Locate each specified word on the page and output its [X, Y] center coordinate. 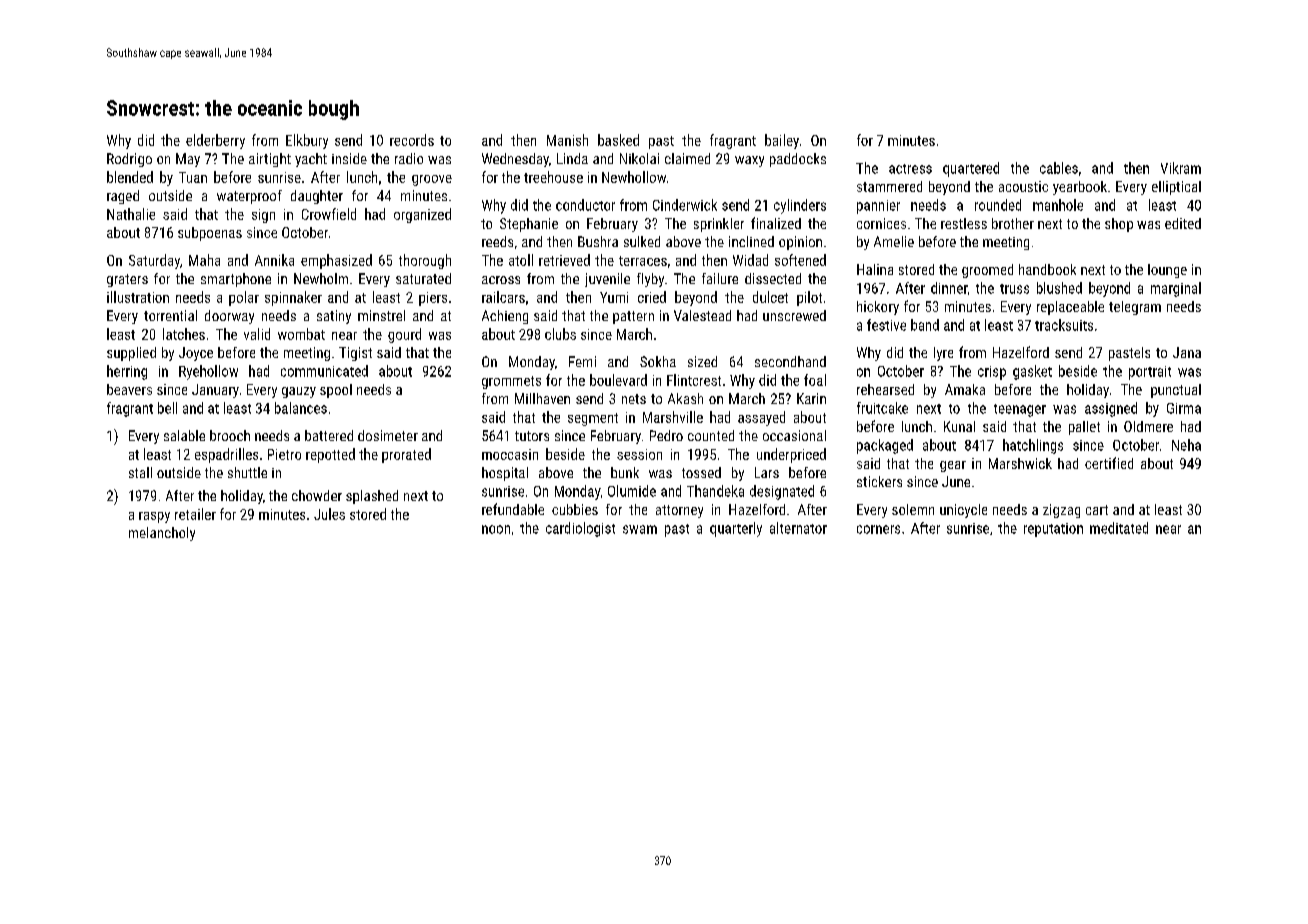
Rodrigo [129, 160]
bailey [782, 141]
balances [301, 408]
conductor [585, 205]
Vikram [1181, 168]
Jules [329, 514]
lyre [943, 354]
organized [422, 215]
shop [1119, 225]
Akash [685, 398]
